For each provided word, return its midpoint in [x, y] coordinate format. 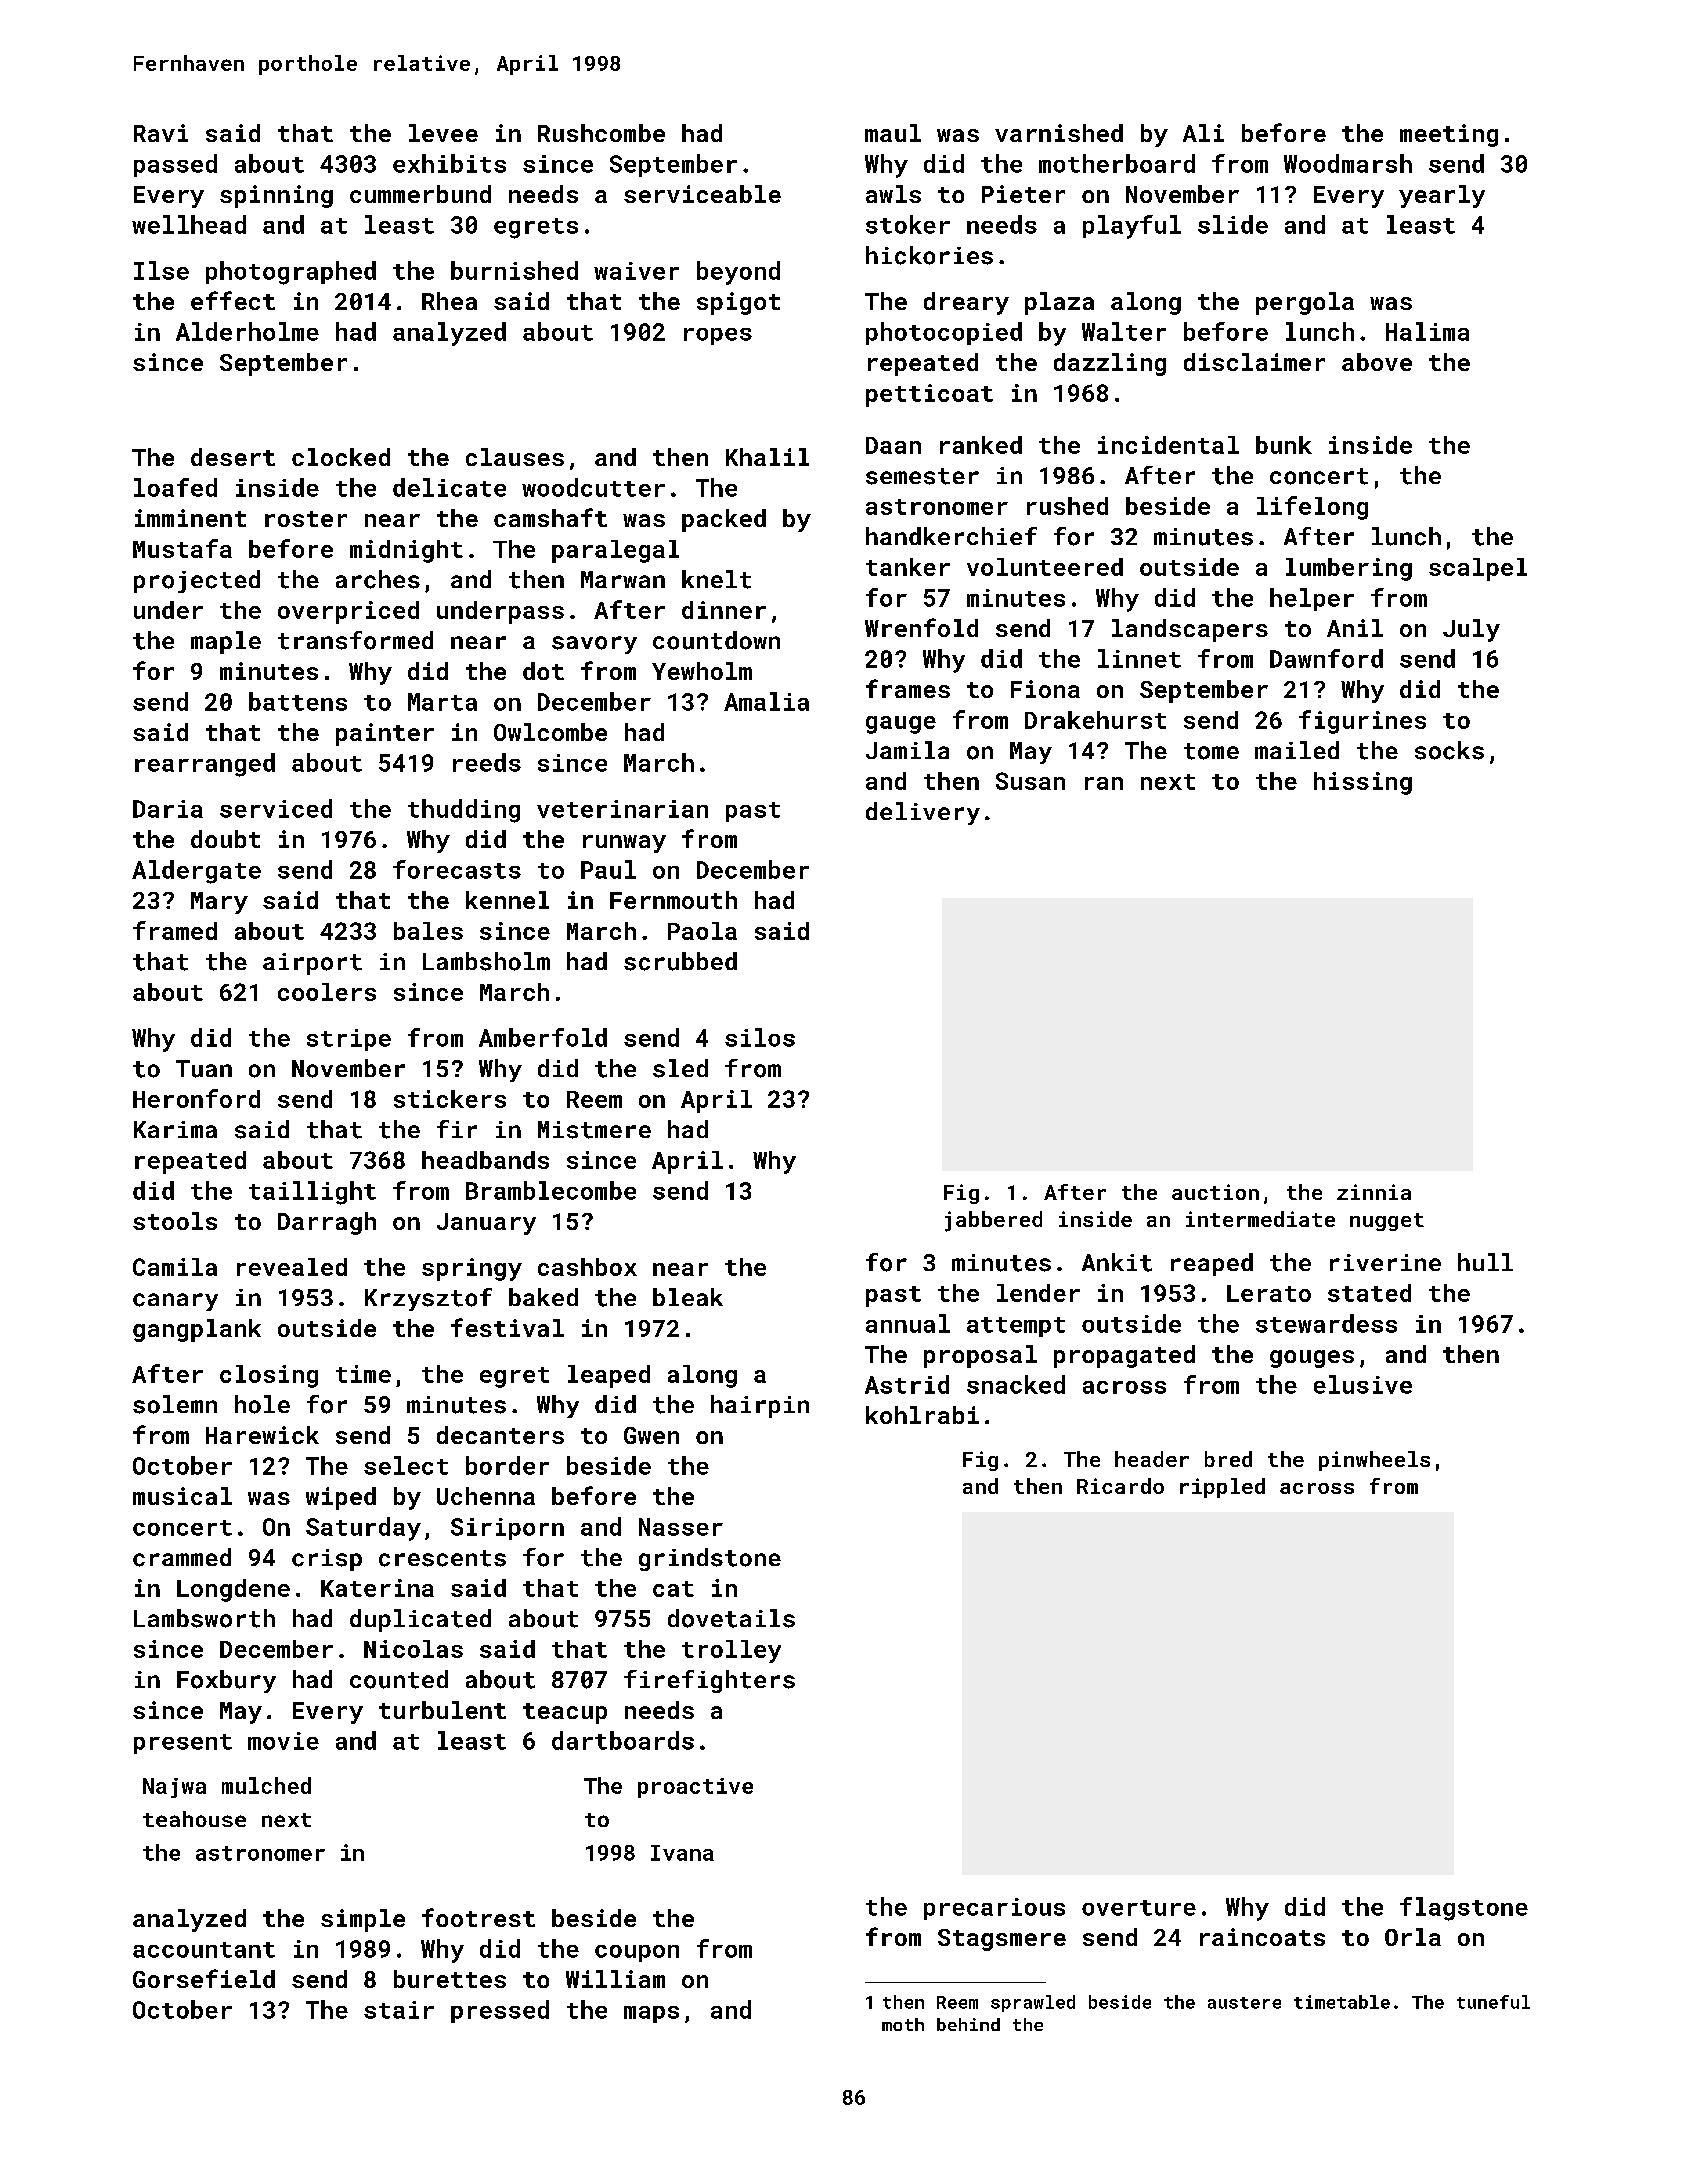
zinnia [1374, 1192]
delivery [923, 813]
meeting [1449, 135]
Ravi [161, 133]
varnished [1059, 133]
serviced [276, 808]
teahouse [194, 1819]
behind [968, 2024]
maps [651, 2014]
